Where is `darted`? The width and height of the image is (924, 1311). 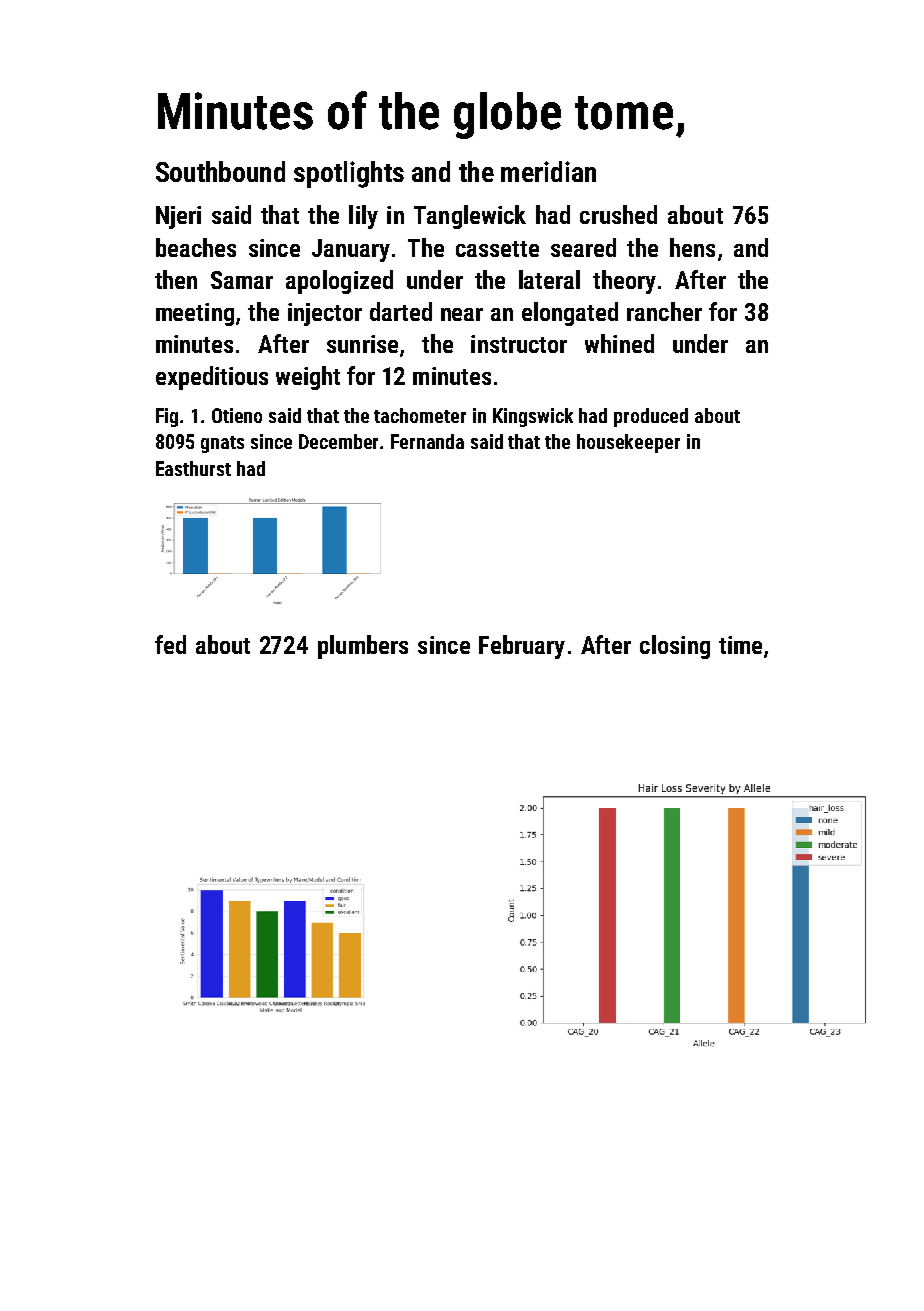
darted is located at coordinates (401, 311).
